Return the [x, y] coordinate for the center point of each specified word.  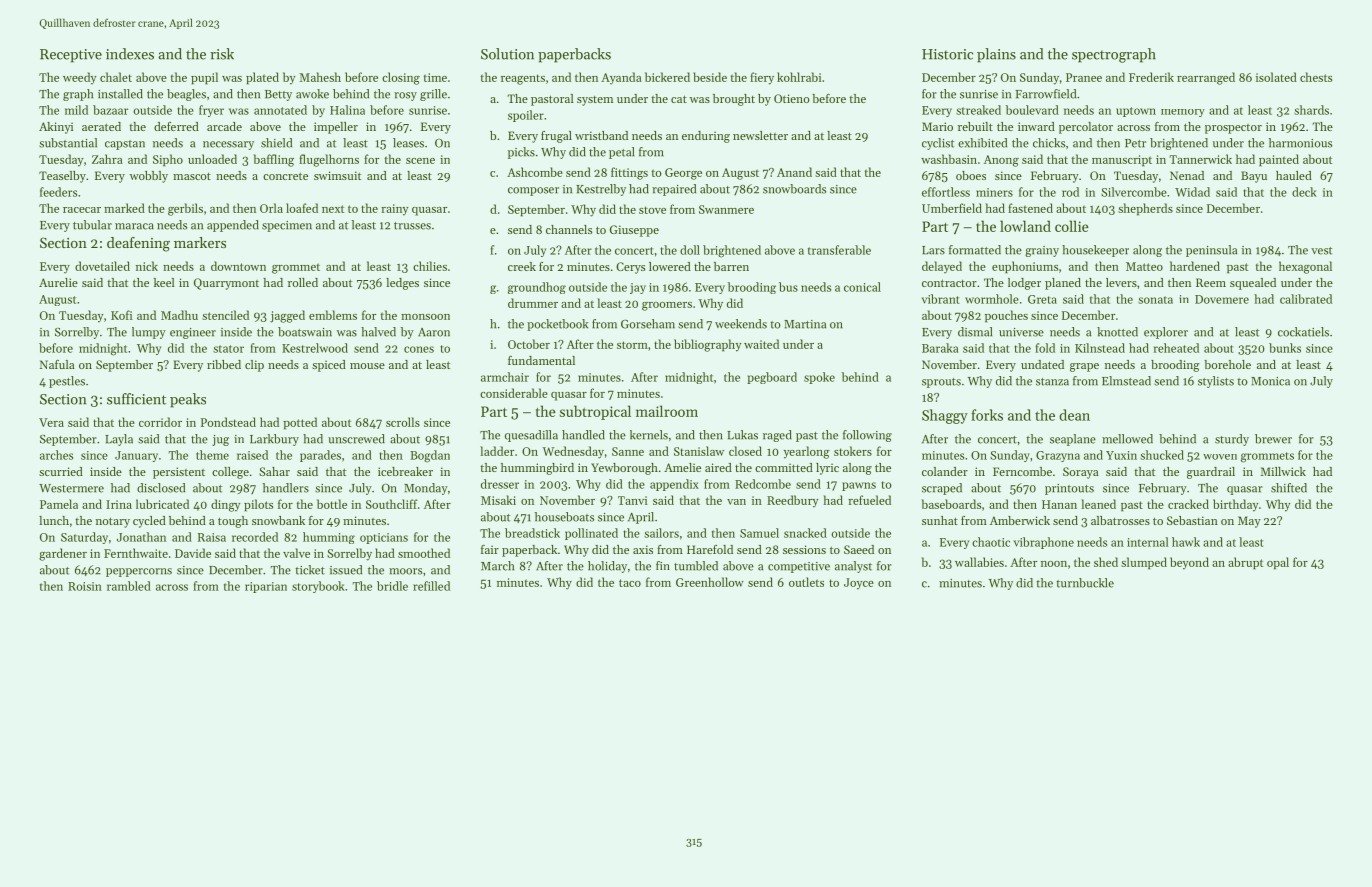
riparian [266, 587]
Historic [947, 54]
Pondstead [228, 422]
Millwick [1283, 471]
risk [222, 54]
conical [862, 287]
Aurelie [58, 282]
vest [1321, 251]
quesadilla [531, 436]
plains [996, 55]
